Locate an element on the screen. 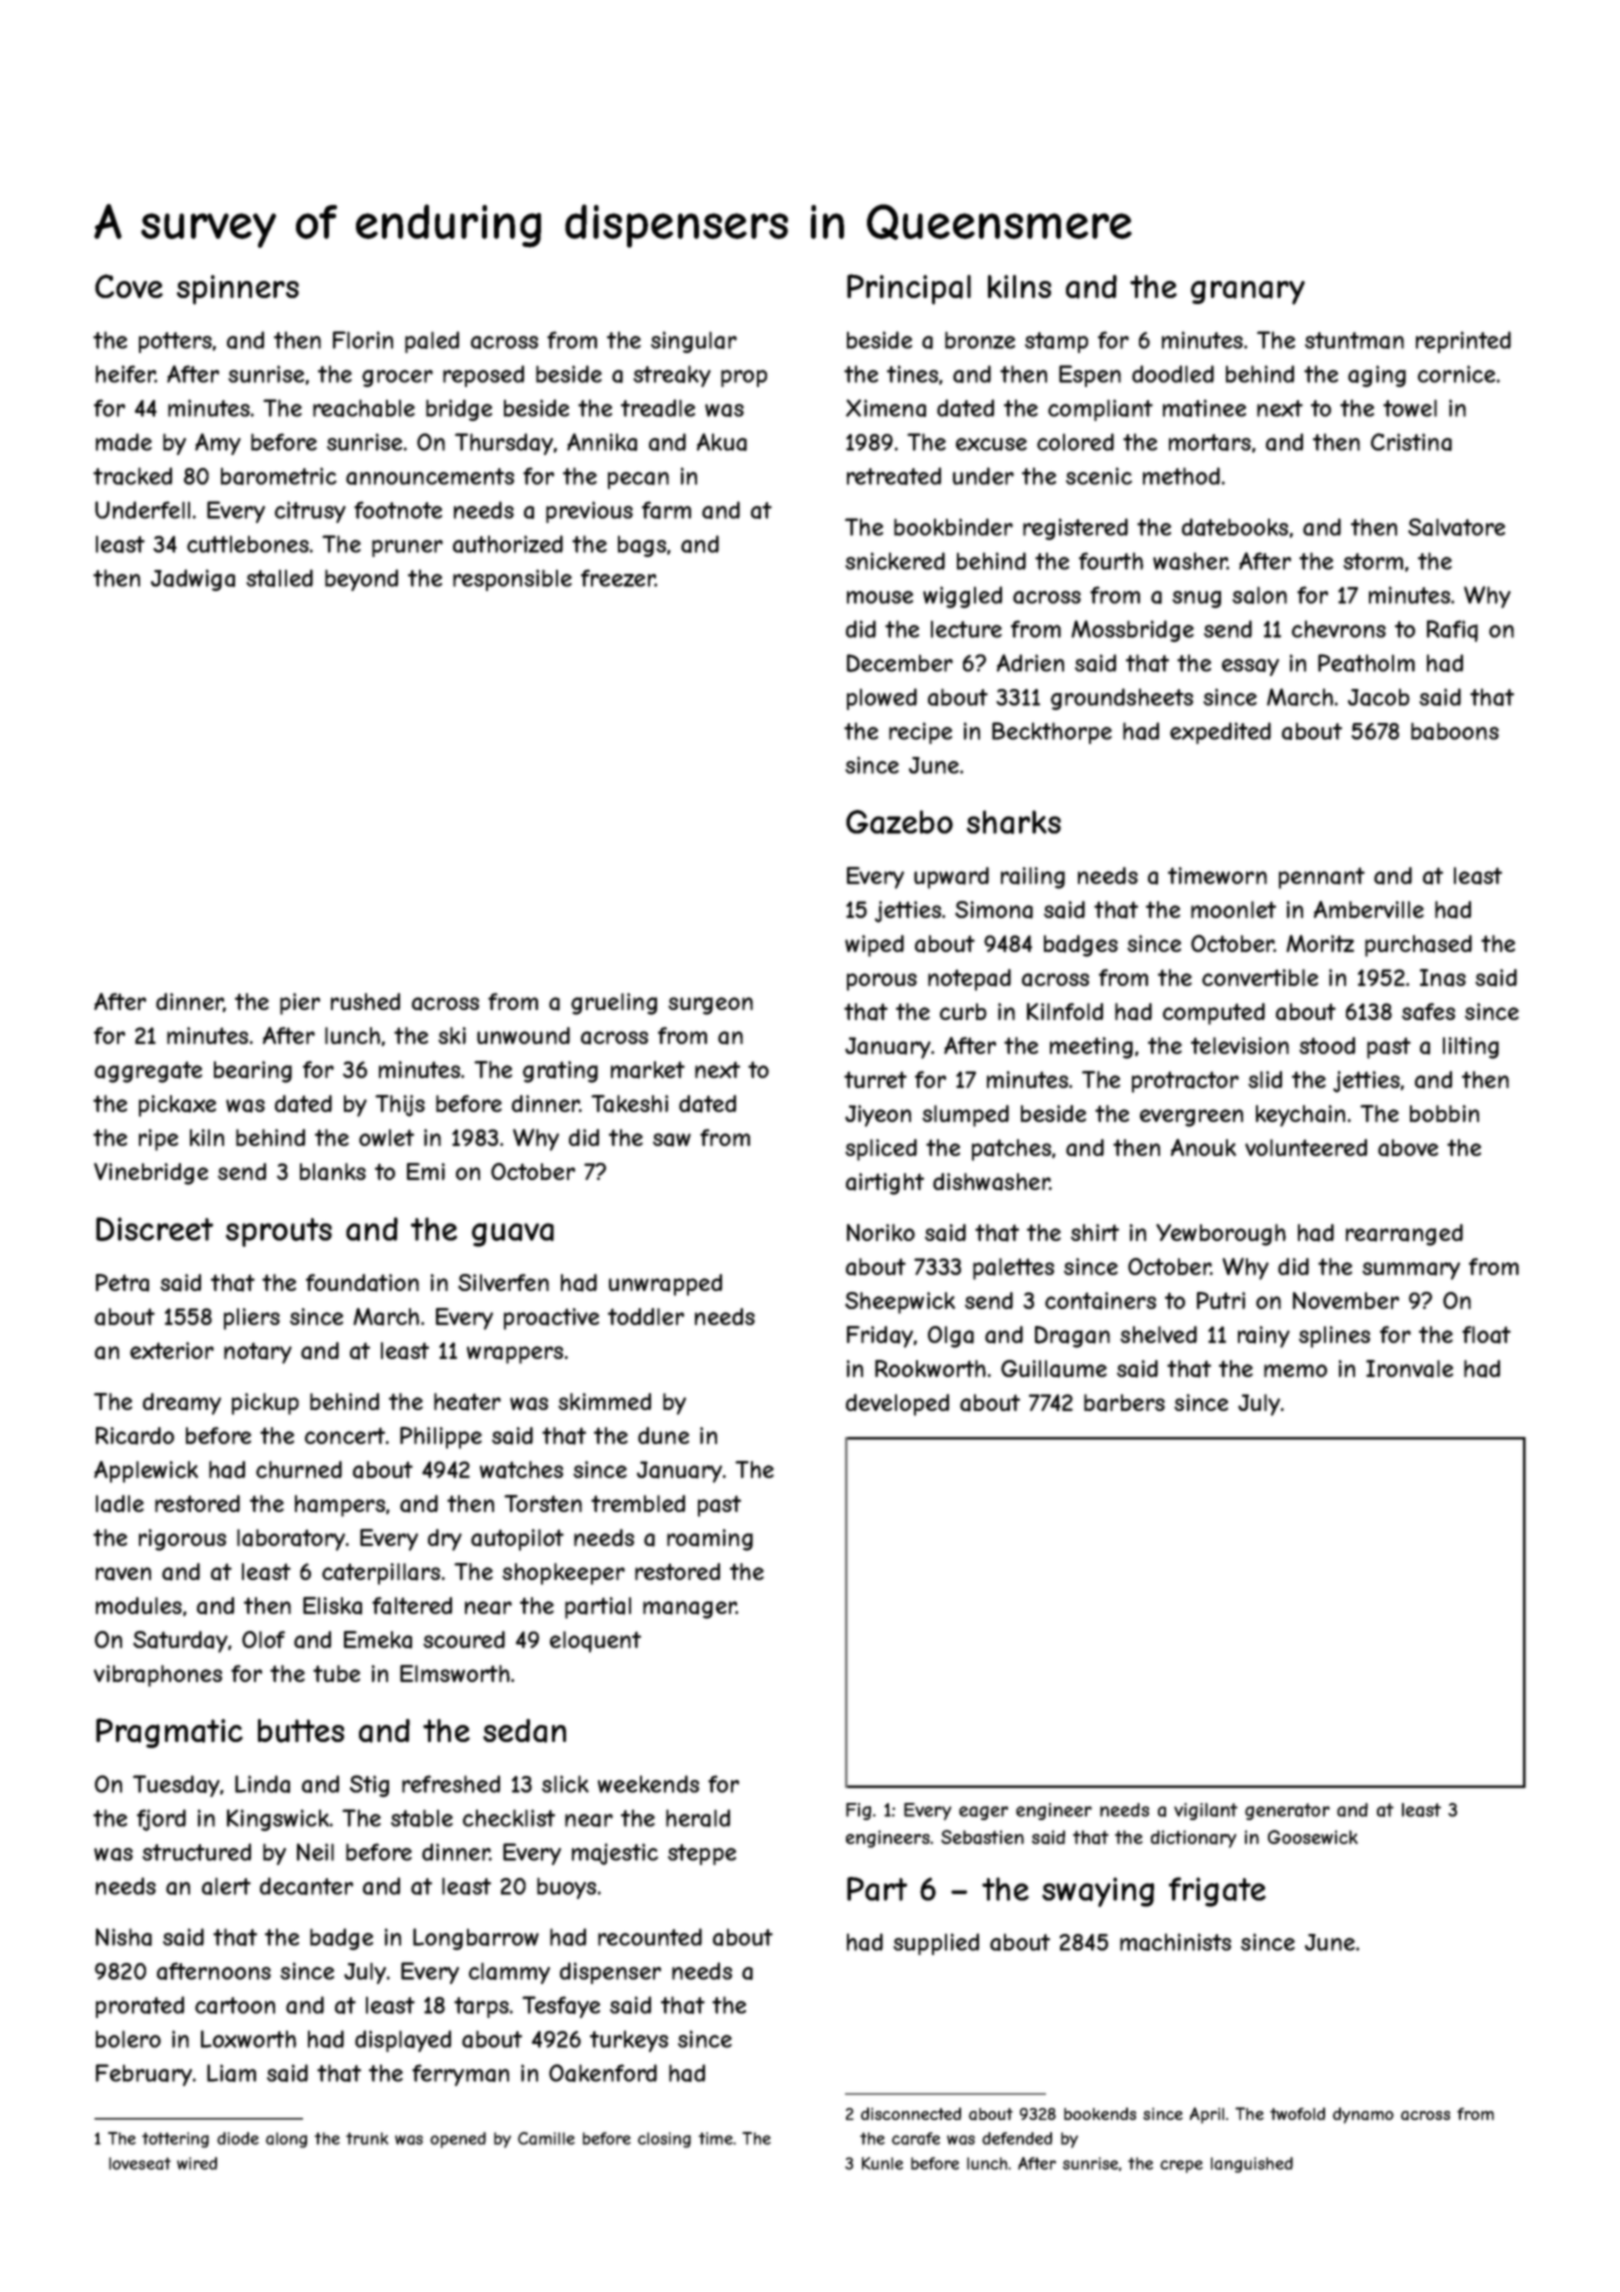  prop is located at coordinates (744, 378).
